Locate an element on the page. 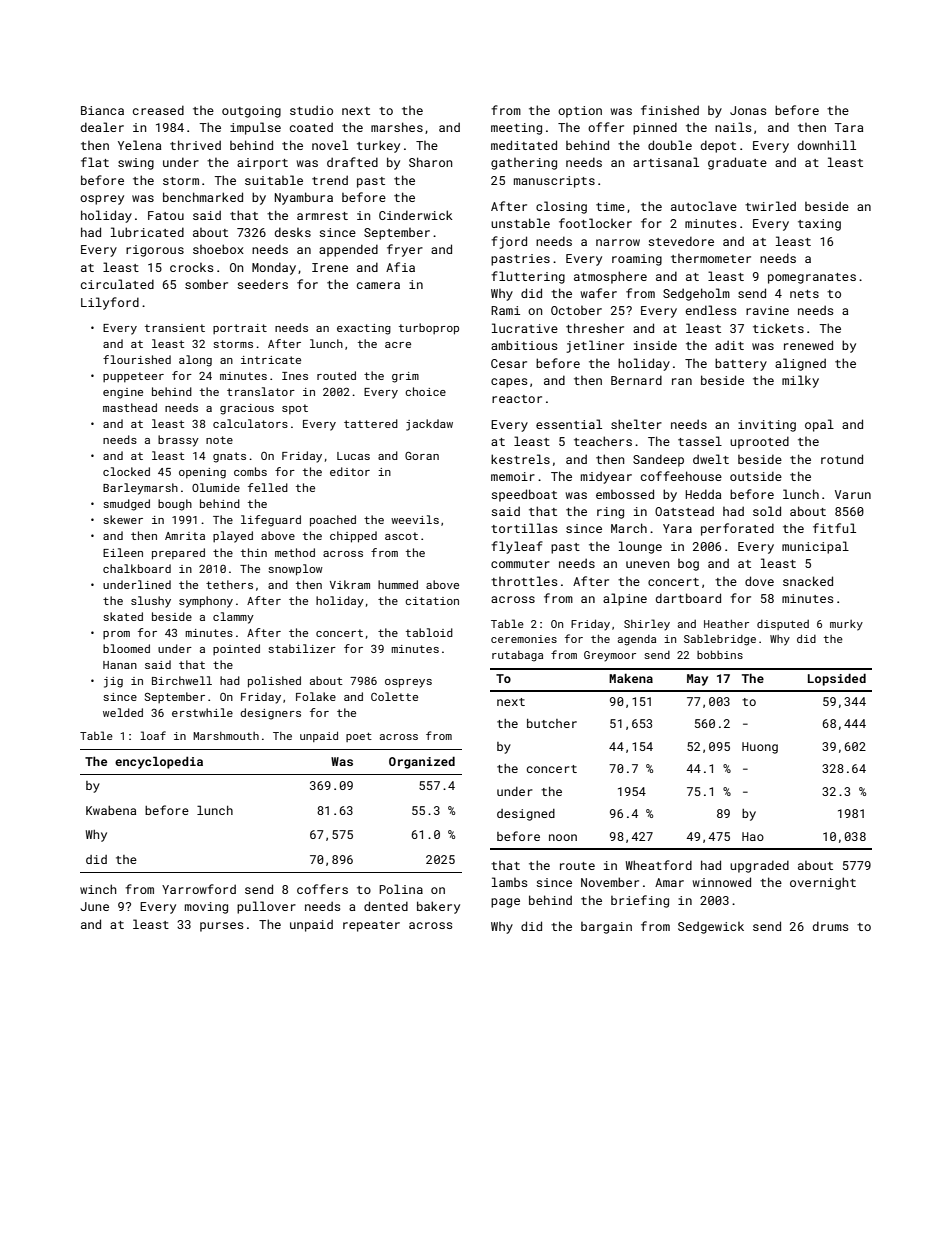 This page has width=952, height=1233. pullover is located at coordinates (266, 907).
